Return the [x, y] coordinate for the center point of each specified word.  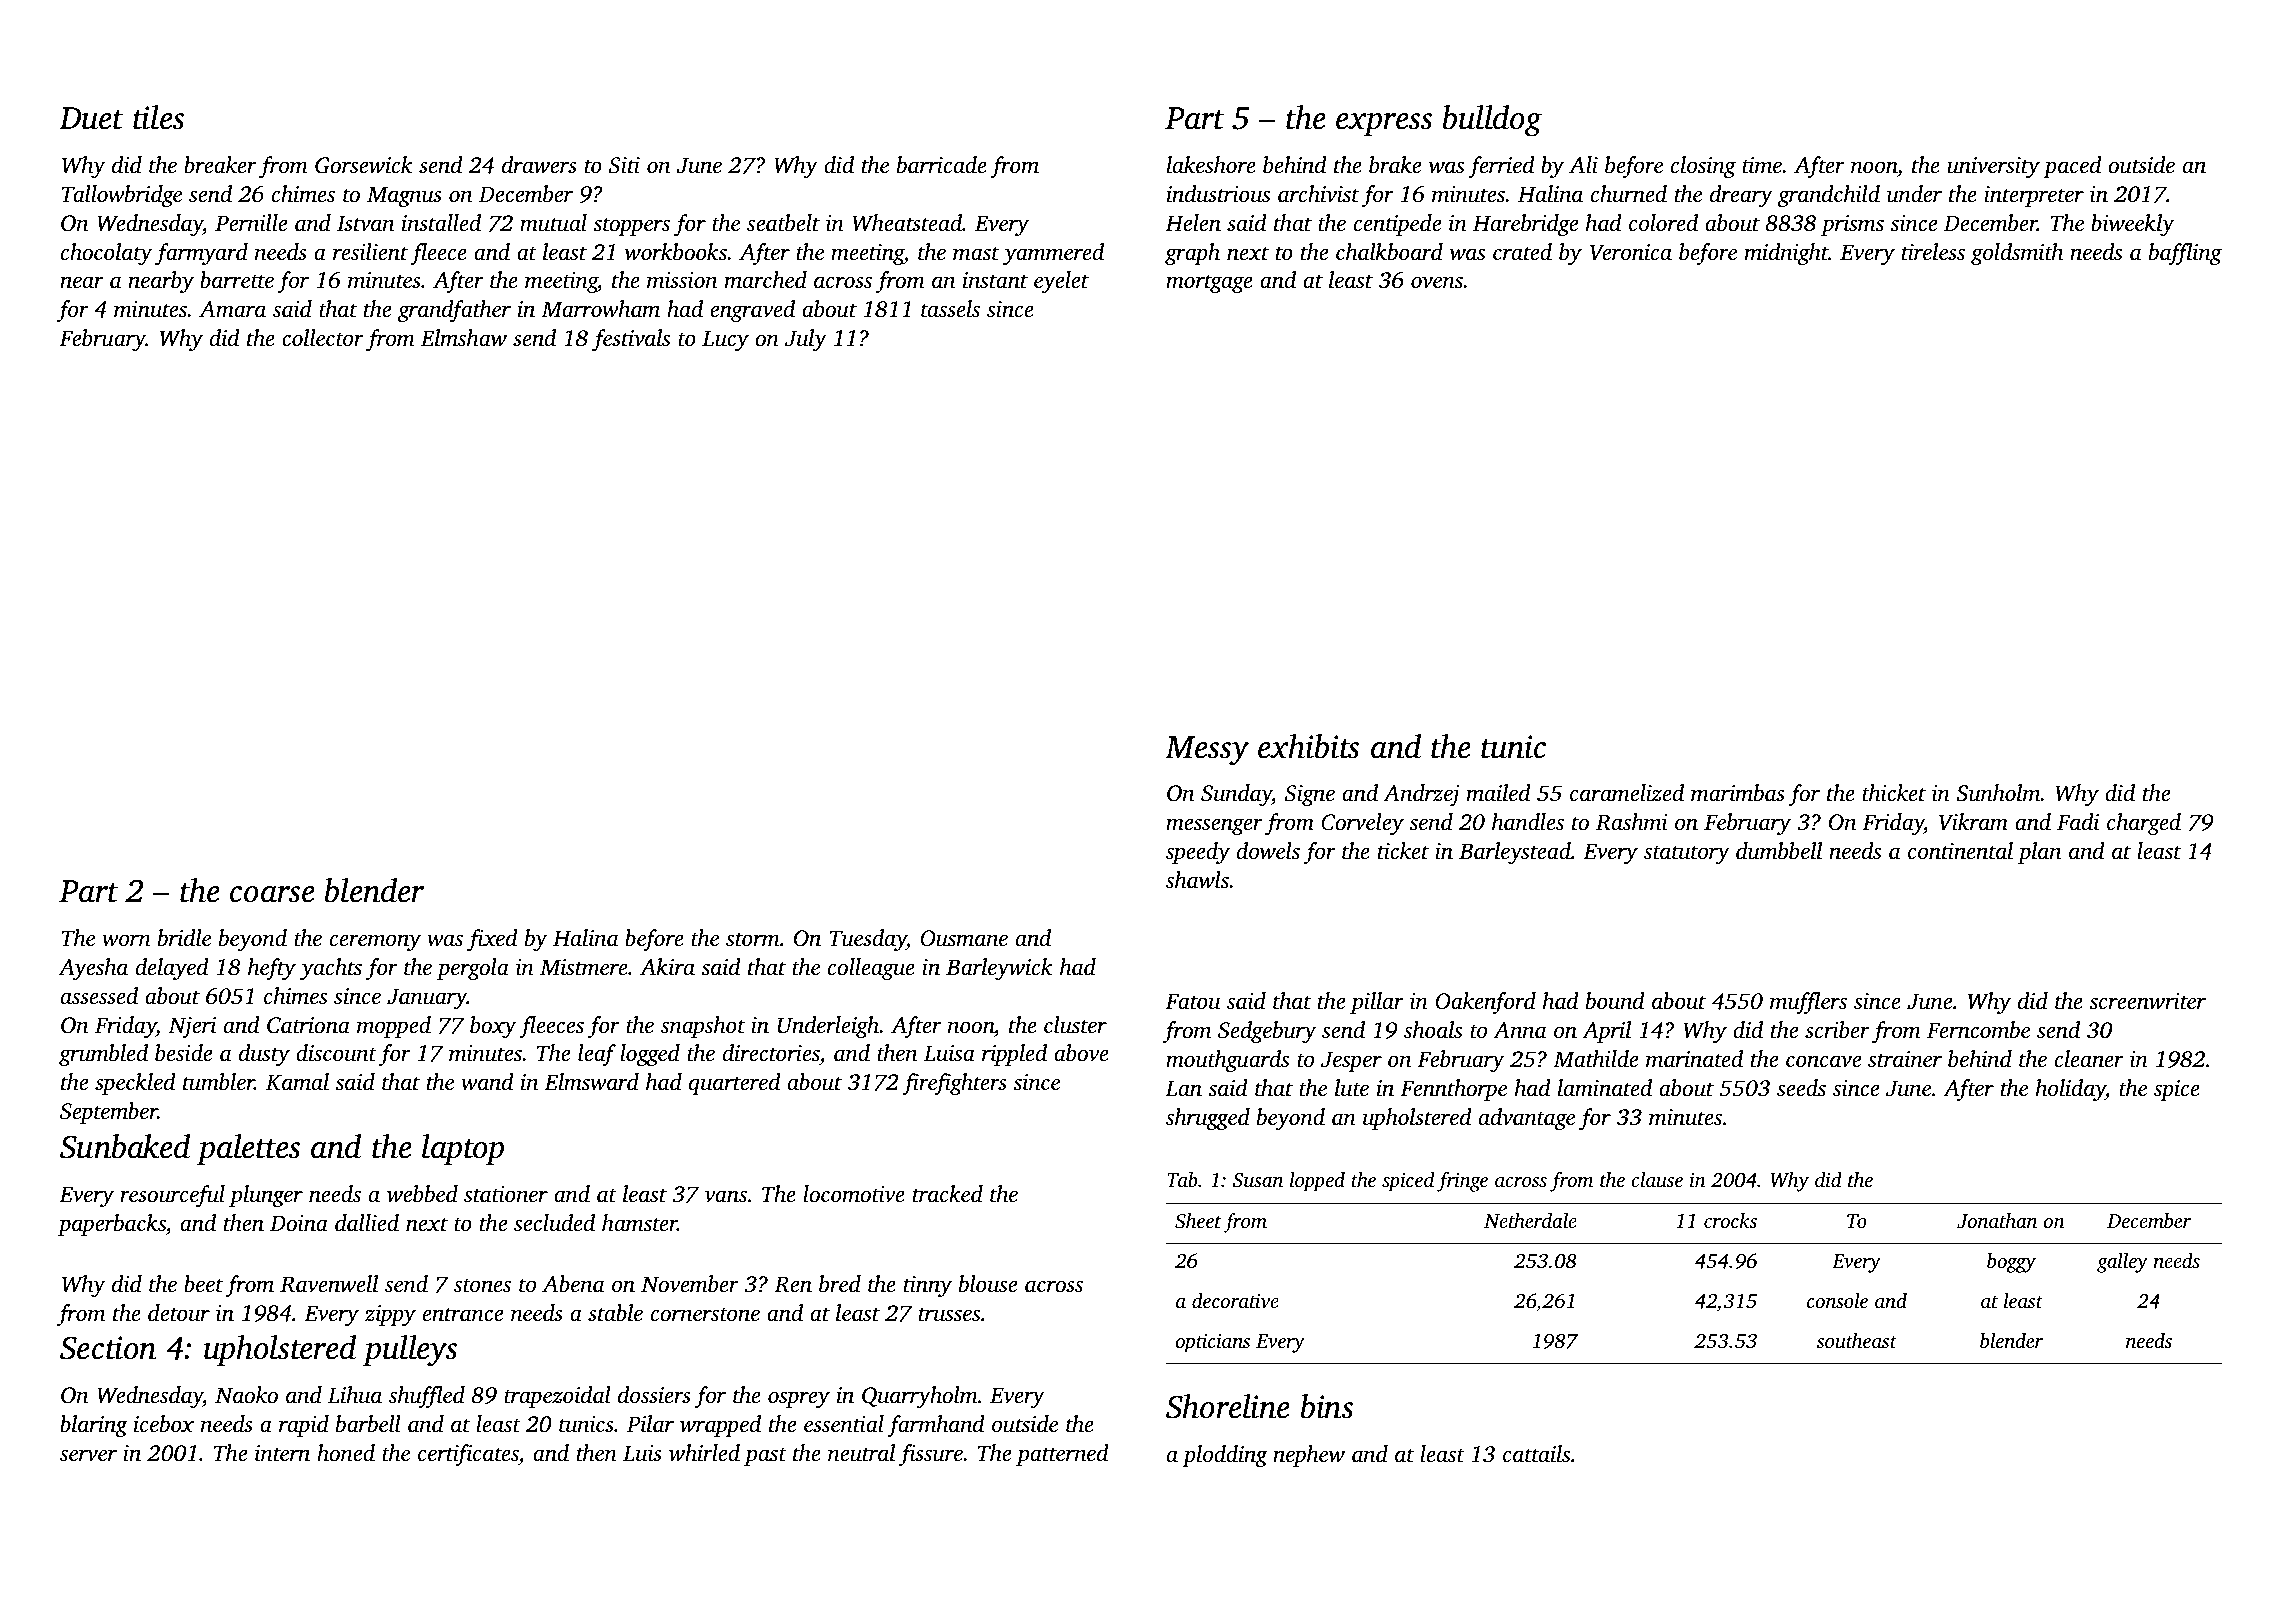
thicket [1894, 793]
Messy [1207, 751]
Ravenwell [329, 1284]
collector [323, 338]
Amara [232, 309]
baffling [2185, 254]
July [806, 340]
